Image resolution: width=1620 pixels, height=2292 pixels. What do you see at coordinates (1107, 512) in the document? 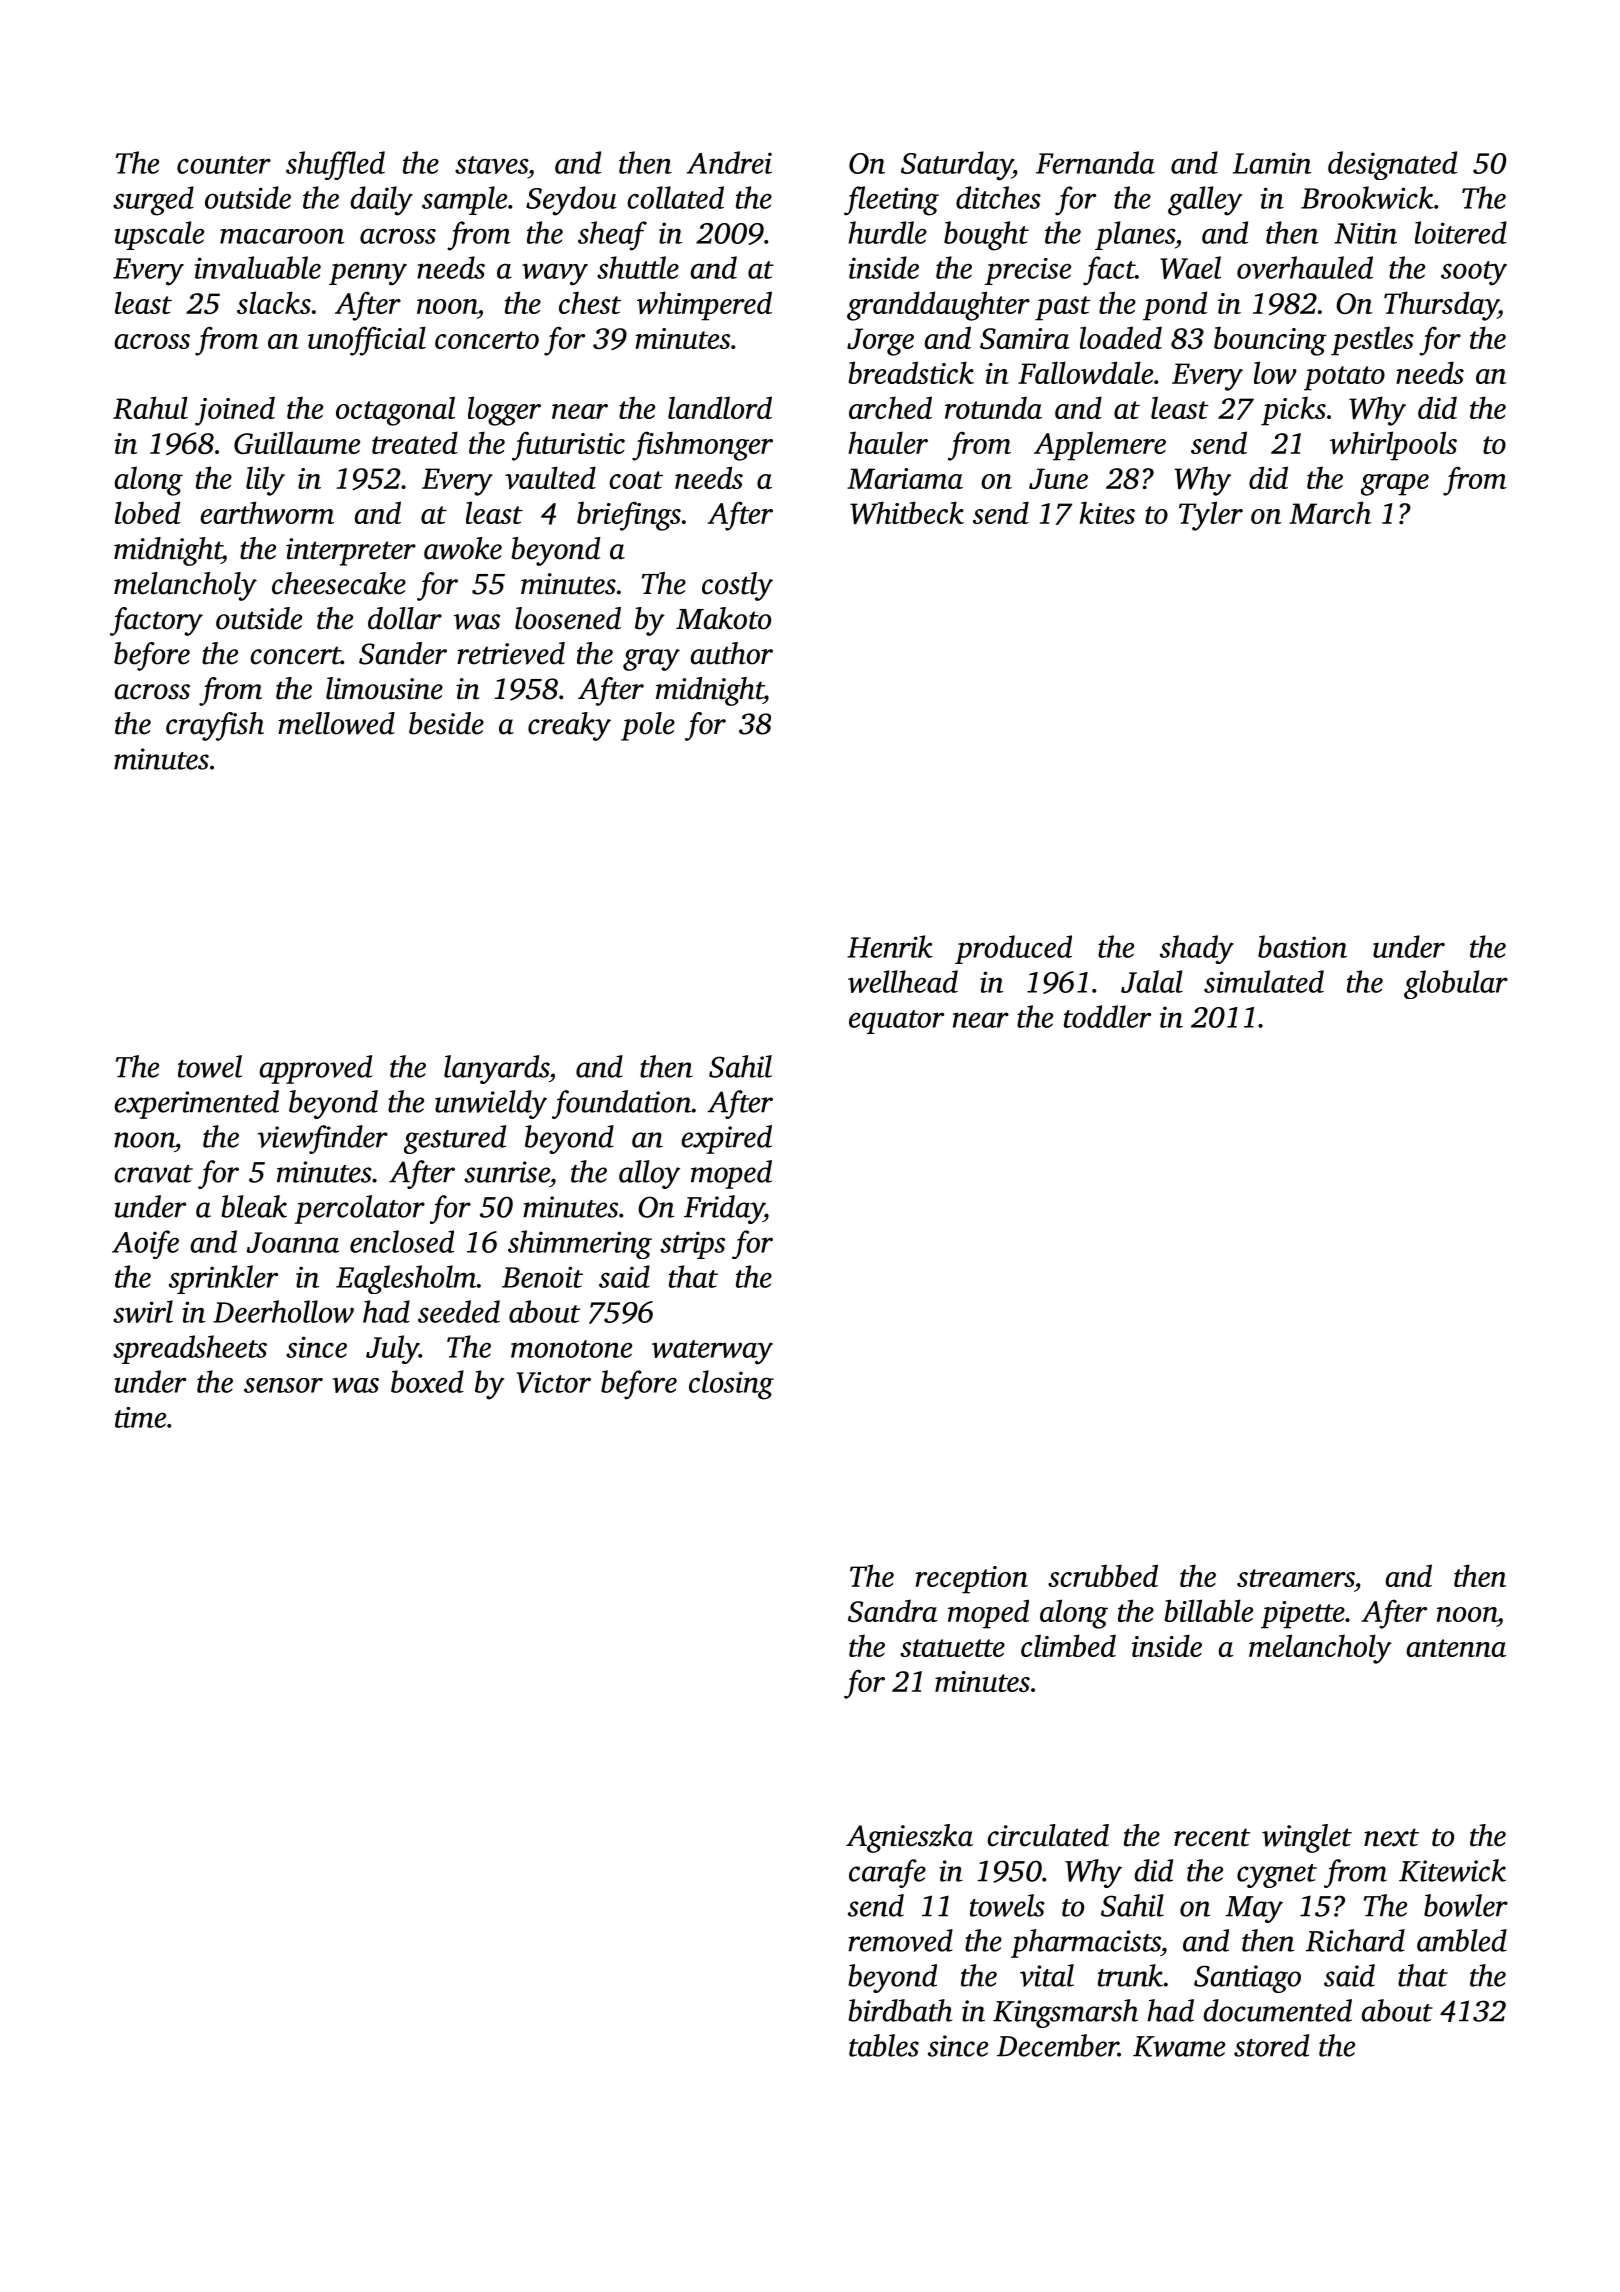
I see `kites` at bounding box center [1107, 512].
